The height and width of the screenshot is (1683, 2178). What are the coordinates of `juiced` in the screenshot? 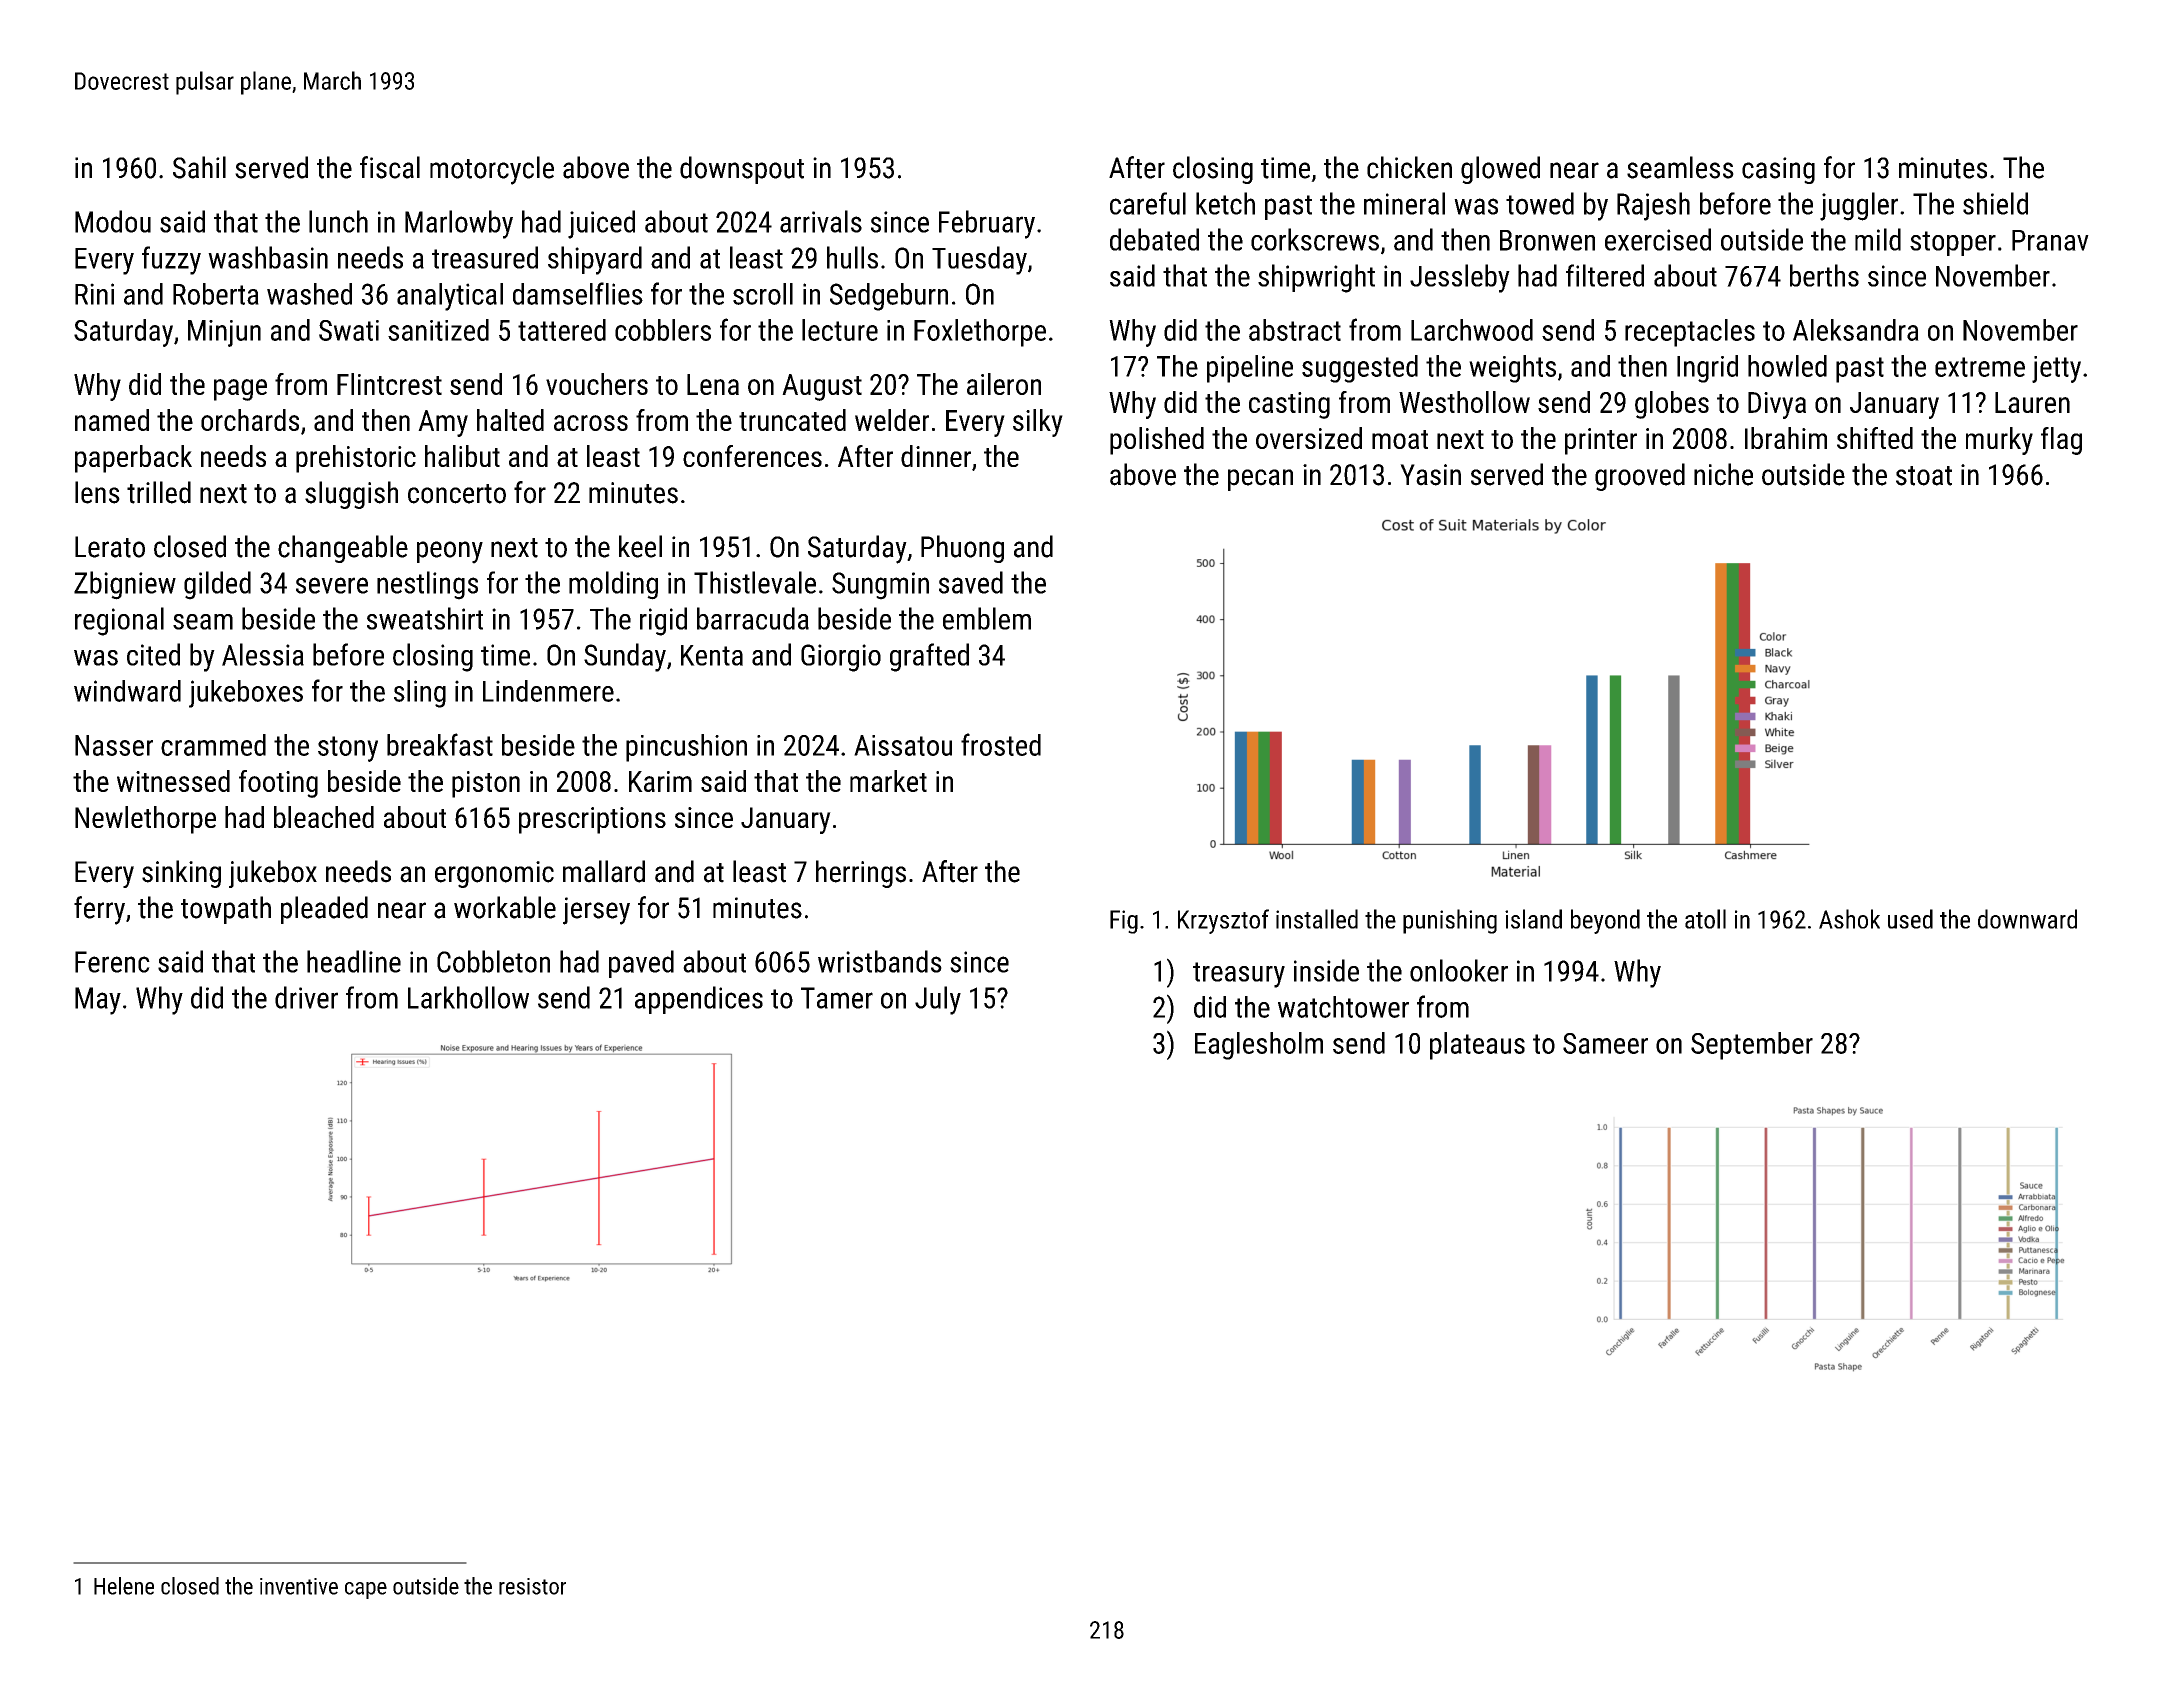 It's located at (601, 224).
